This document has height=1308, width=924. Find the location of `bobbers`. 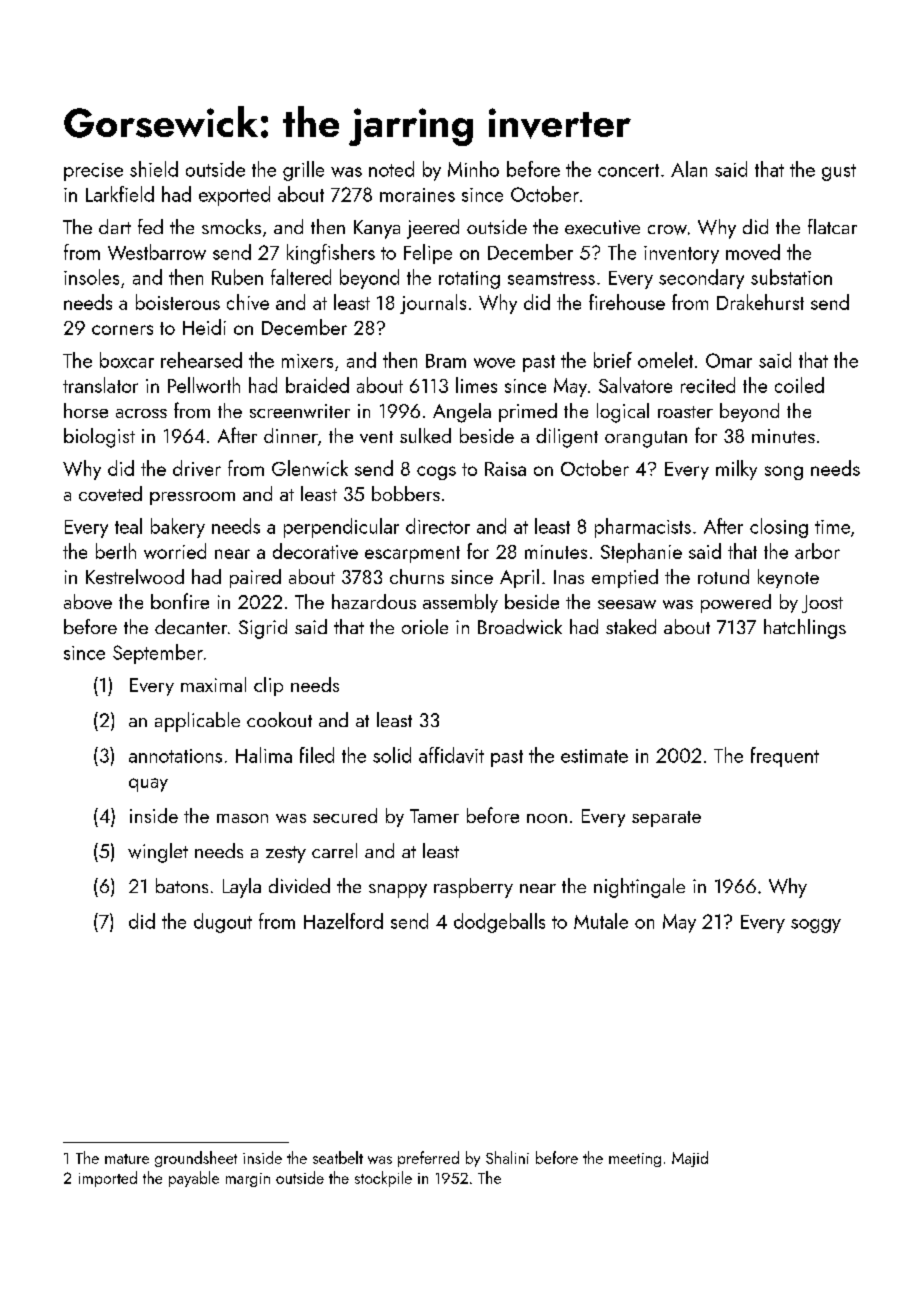

bobbers is located at coordinates (406, 493).
